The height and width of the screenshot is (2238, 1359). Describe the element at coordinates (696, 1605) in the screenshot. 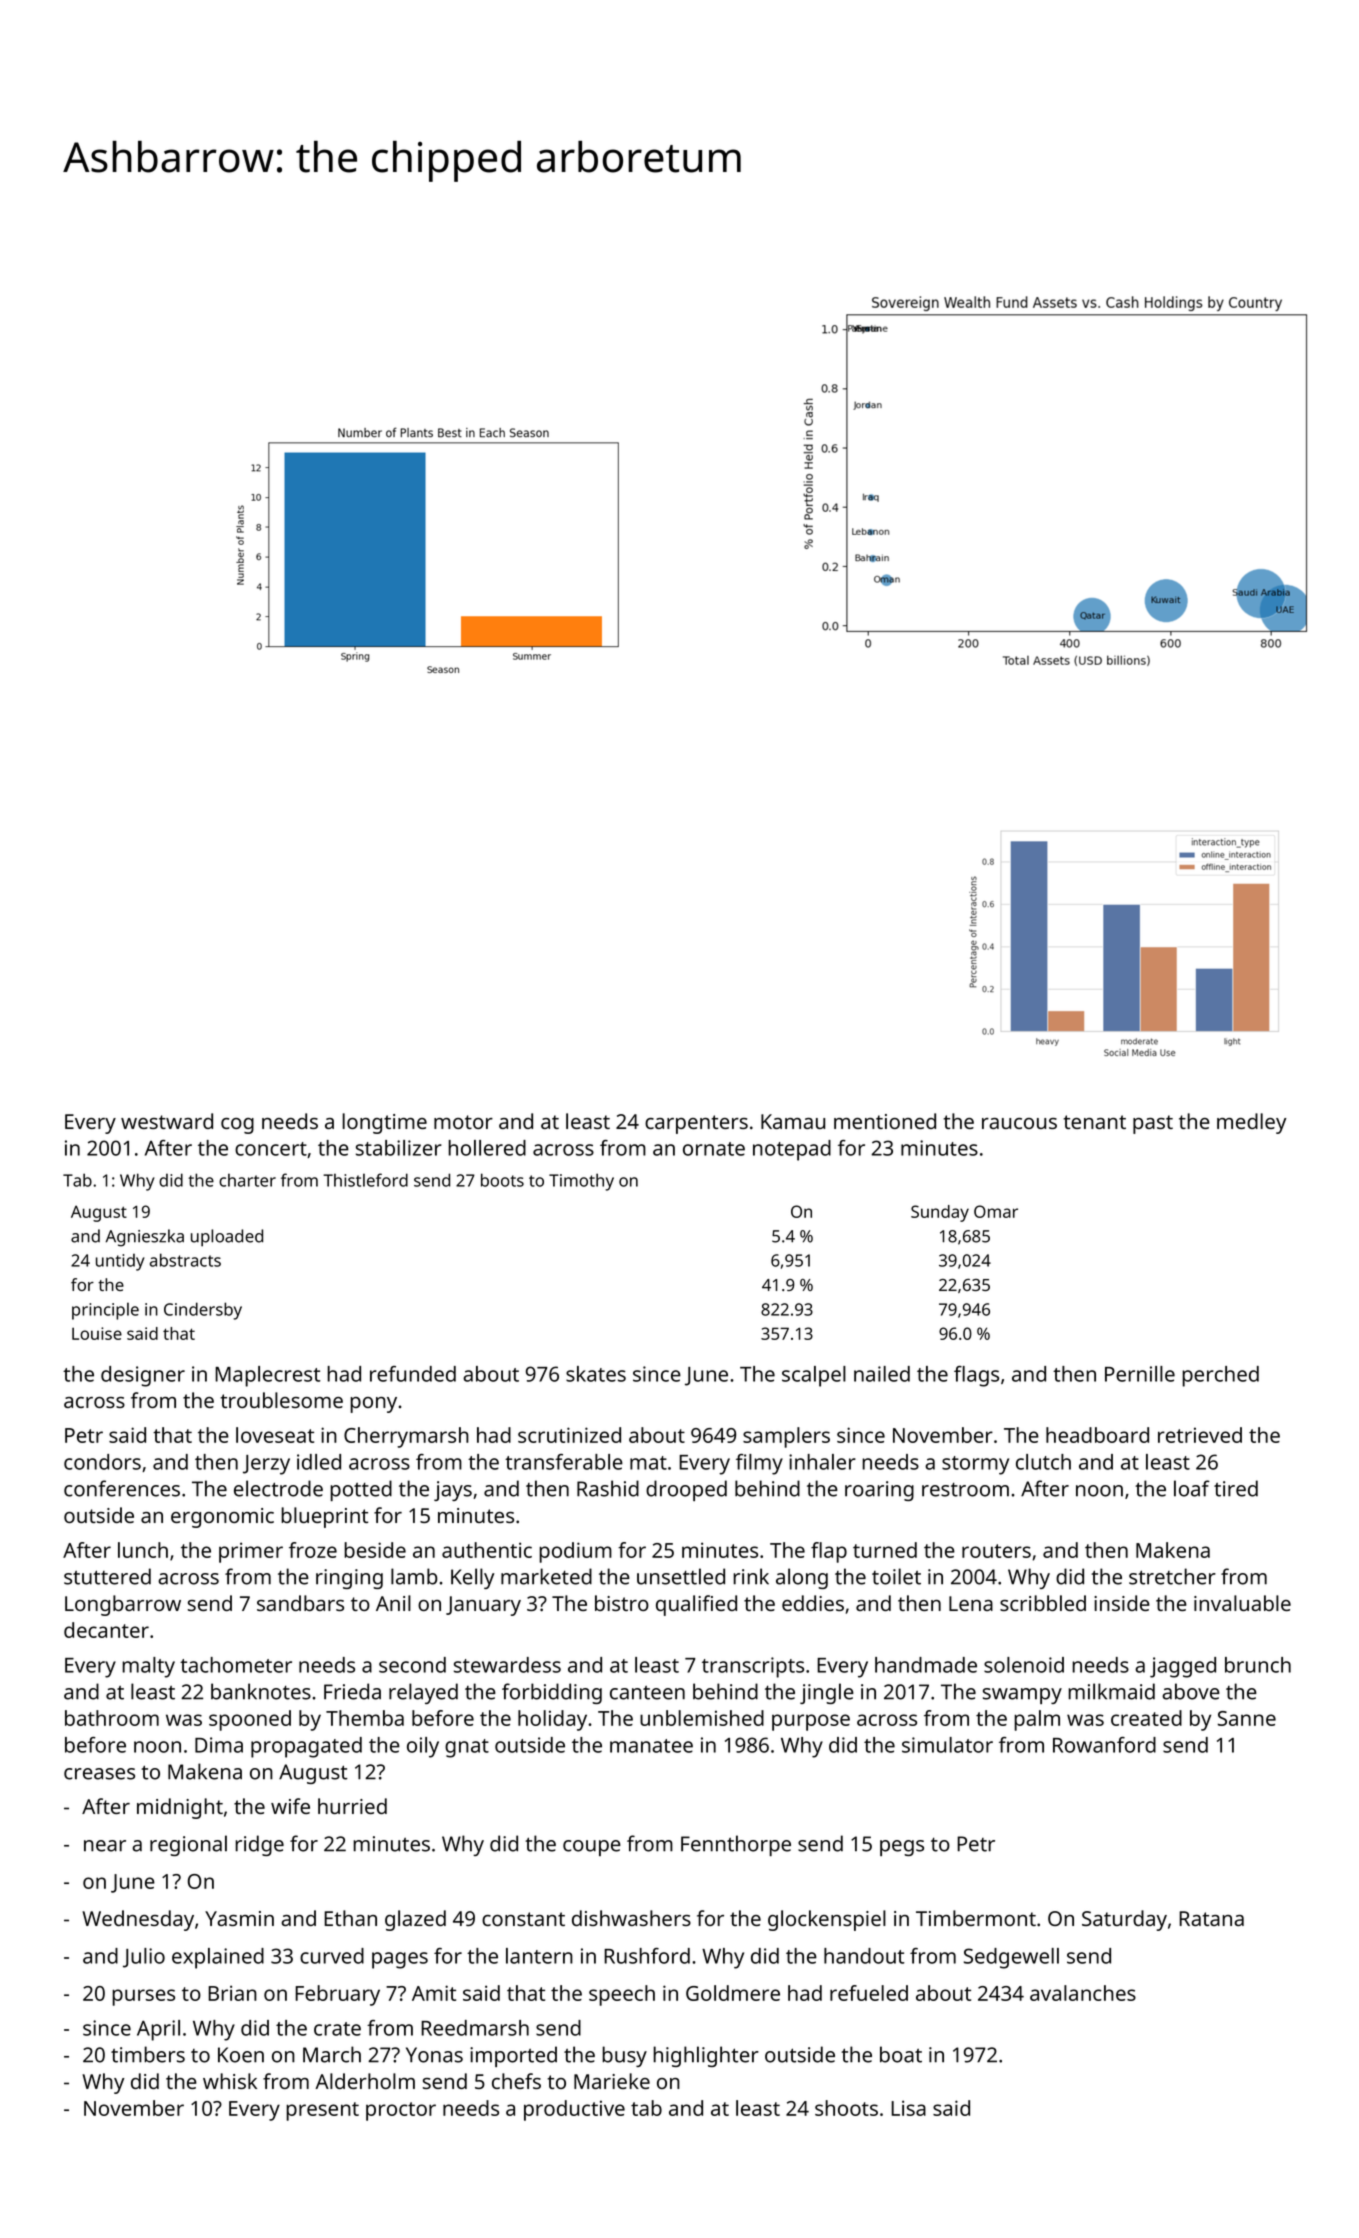

I see `qualified` at that location.
